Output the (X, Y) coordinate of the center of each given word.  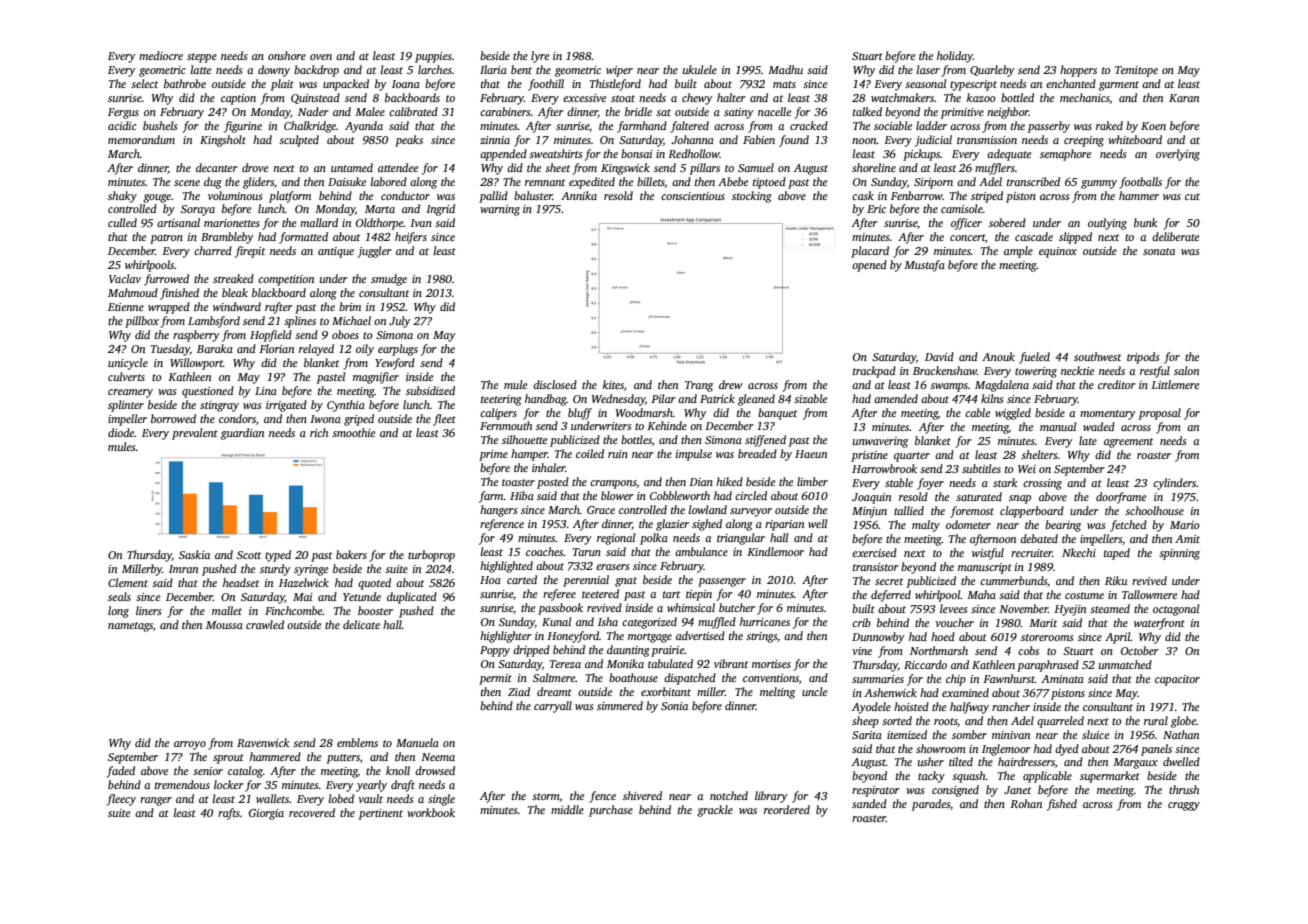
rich (319, 432)
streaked (233, 278)
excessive (584, 98)
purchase (611, 811)
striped (987, 197)
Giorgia (266, 814)
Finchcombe (294, 610)
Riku (1116, 580)
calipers (498, 414)
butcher (737, 607)
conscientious (693, 196)
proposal (1160, 414)
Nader (313, 111)
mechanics (1085, 98)
